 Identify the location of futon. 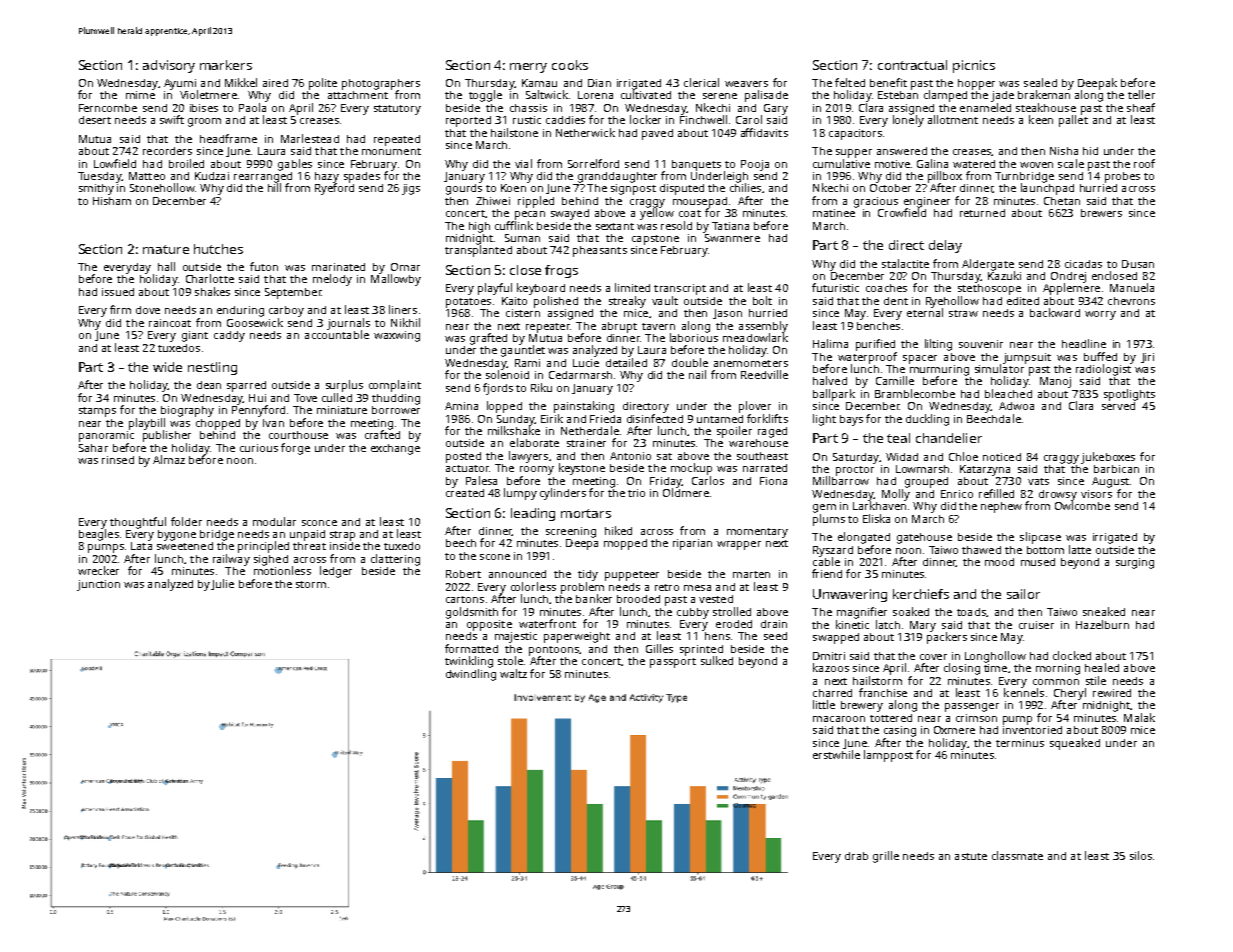
(264, 266).
